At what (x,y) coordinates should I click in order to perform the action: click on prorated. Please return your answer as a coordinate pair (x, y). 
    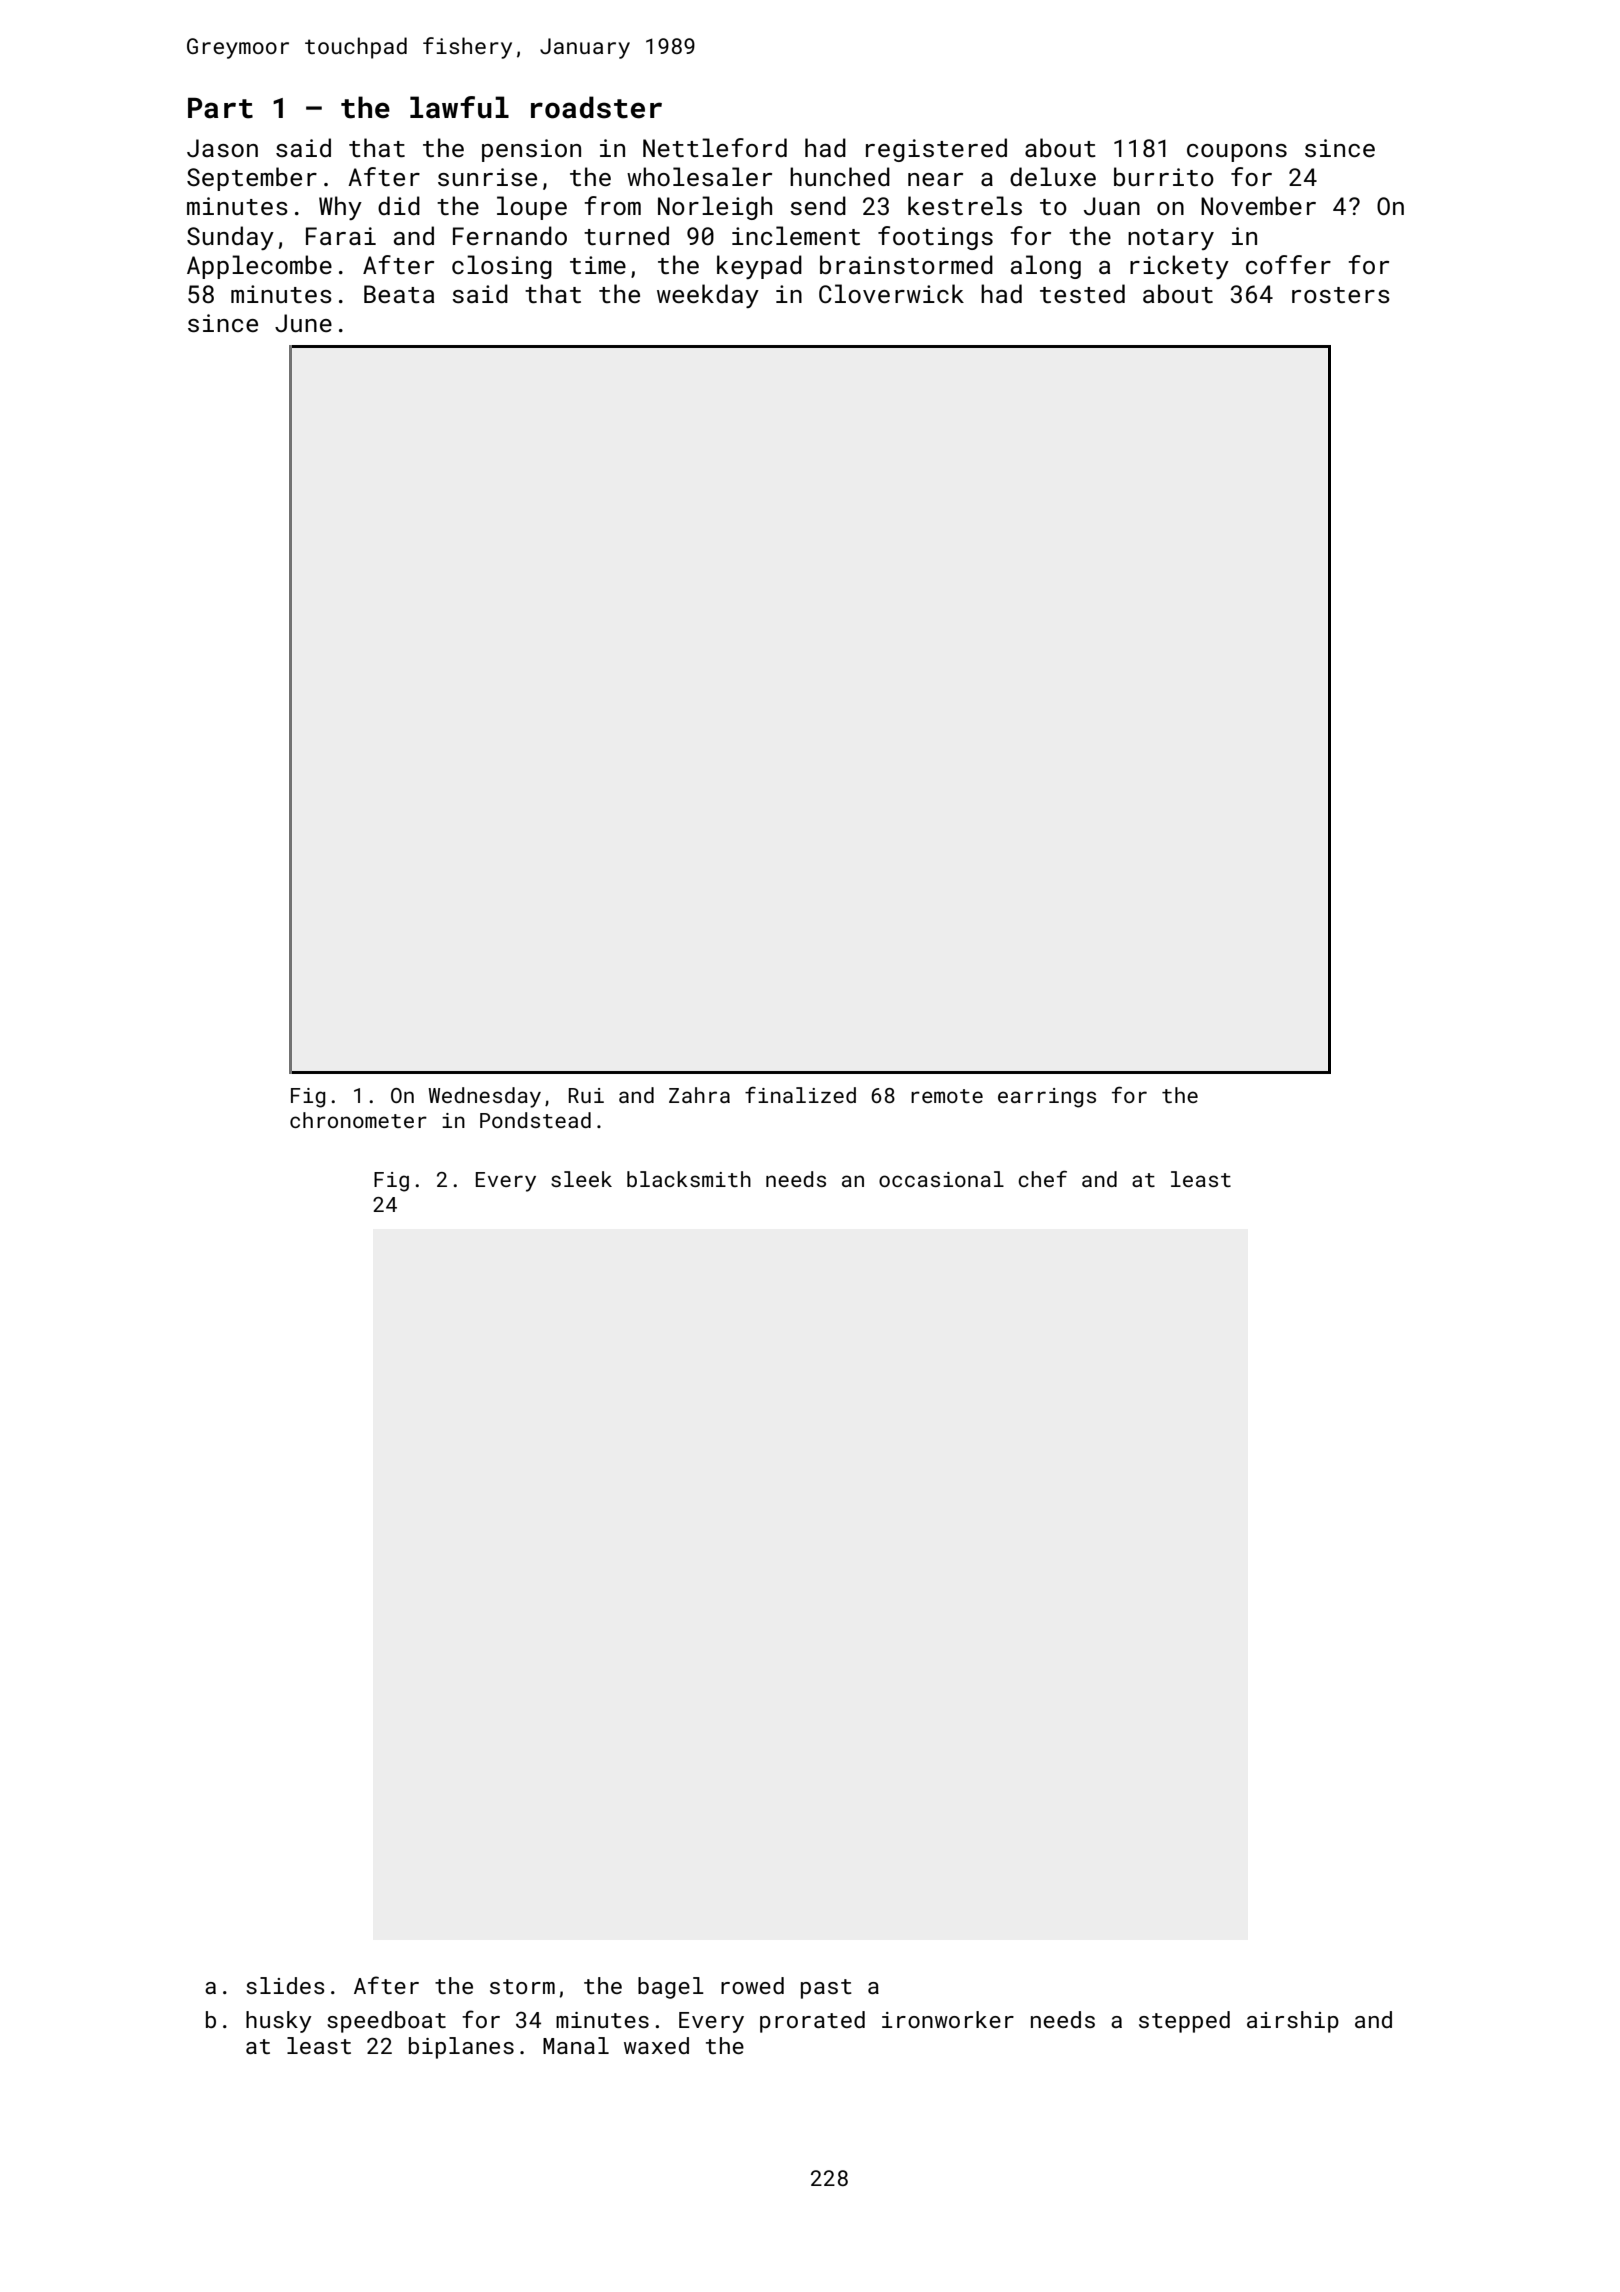
    Looking at the image, I should click on (812, 2022).
